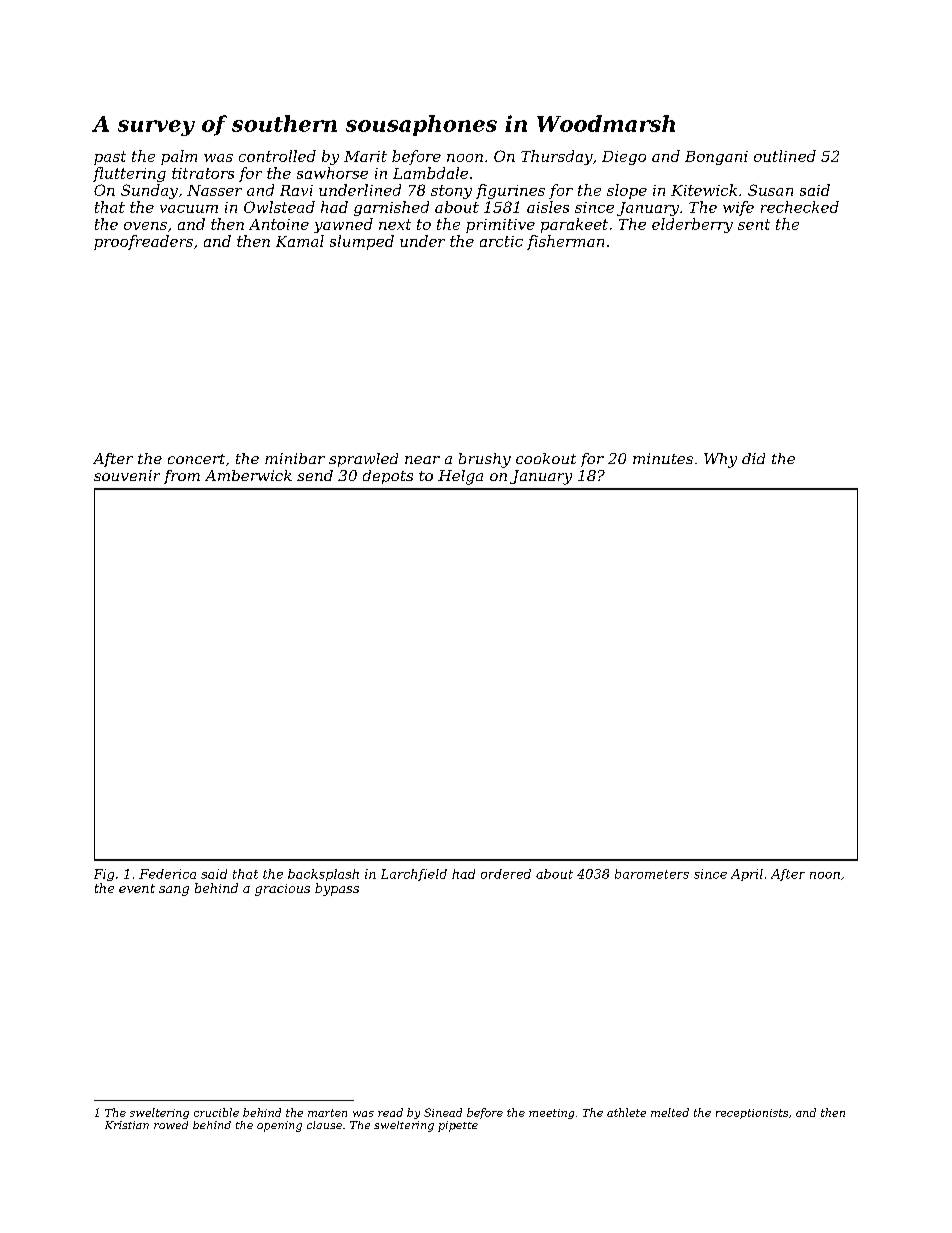 The height and width of the screenshot is (1233, 952). What do you see at coordinates (127, 475) in the screenshot?
I see `souvenir` at bounding box center [127, 475].
